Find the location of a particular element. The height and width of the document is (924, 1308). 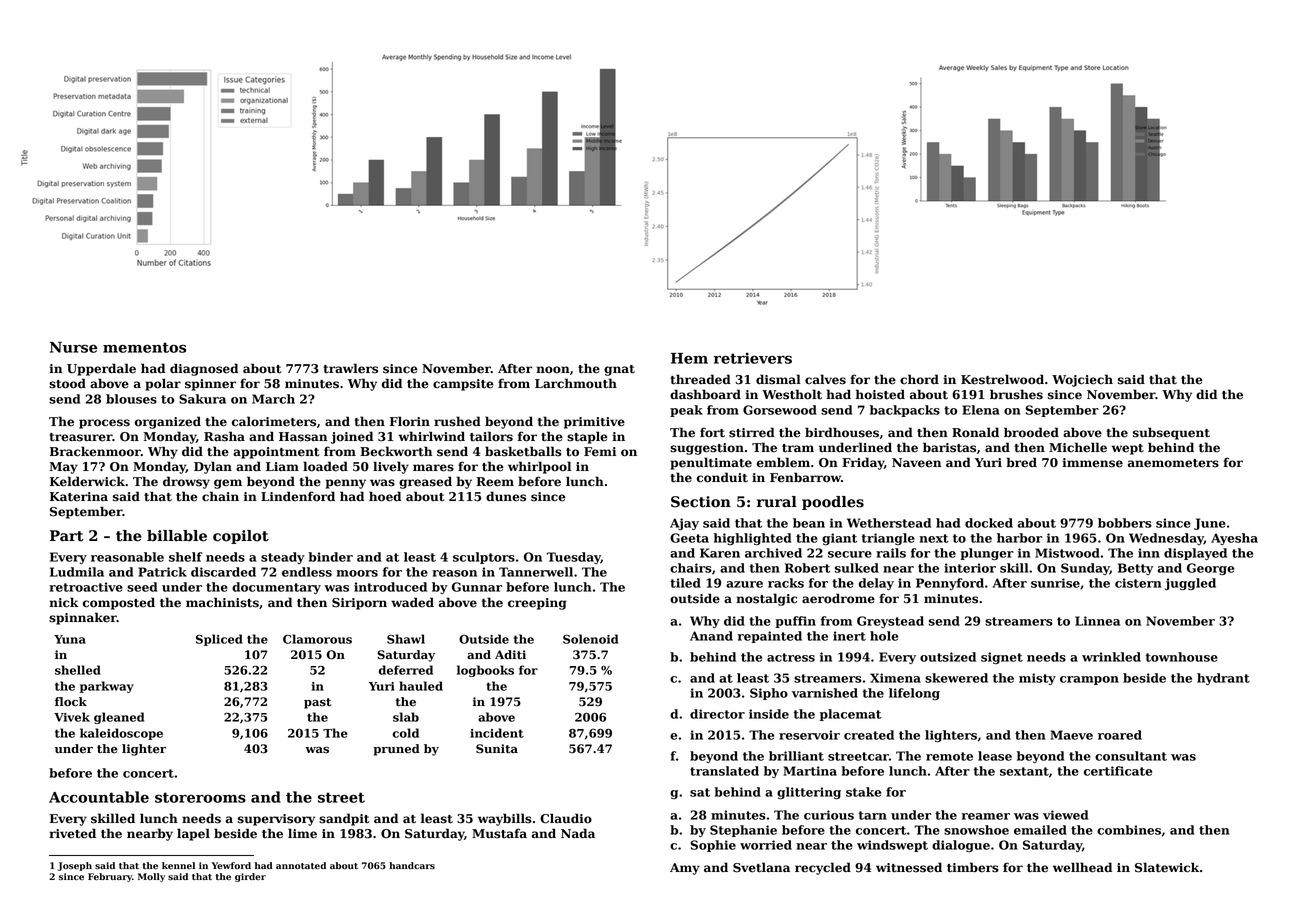

riveted is located at coordinates (72, 833).
